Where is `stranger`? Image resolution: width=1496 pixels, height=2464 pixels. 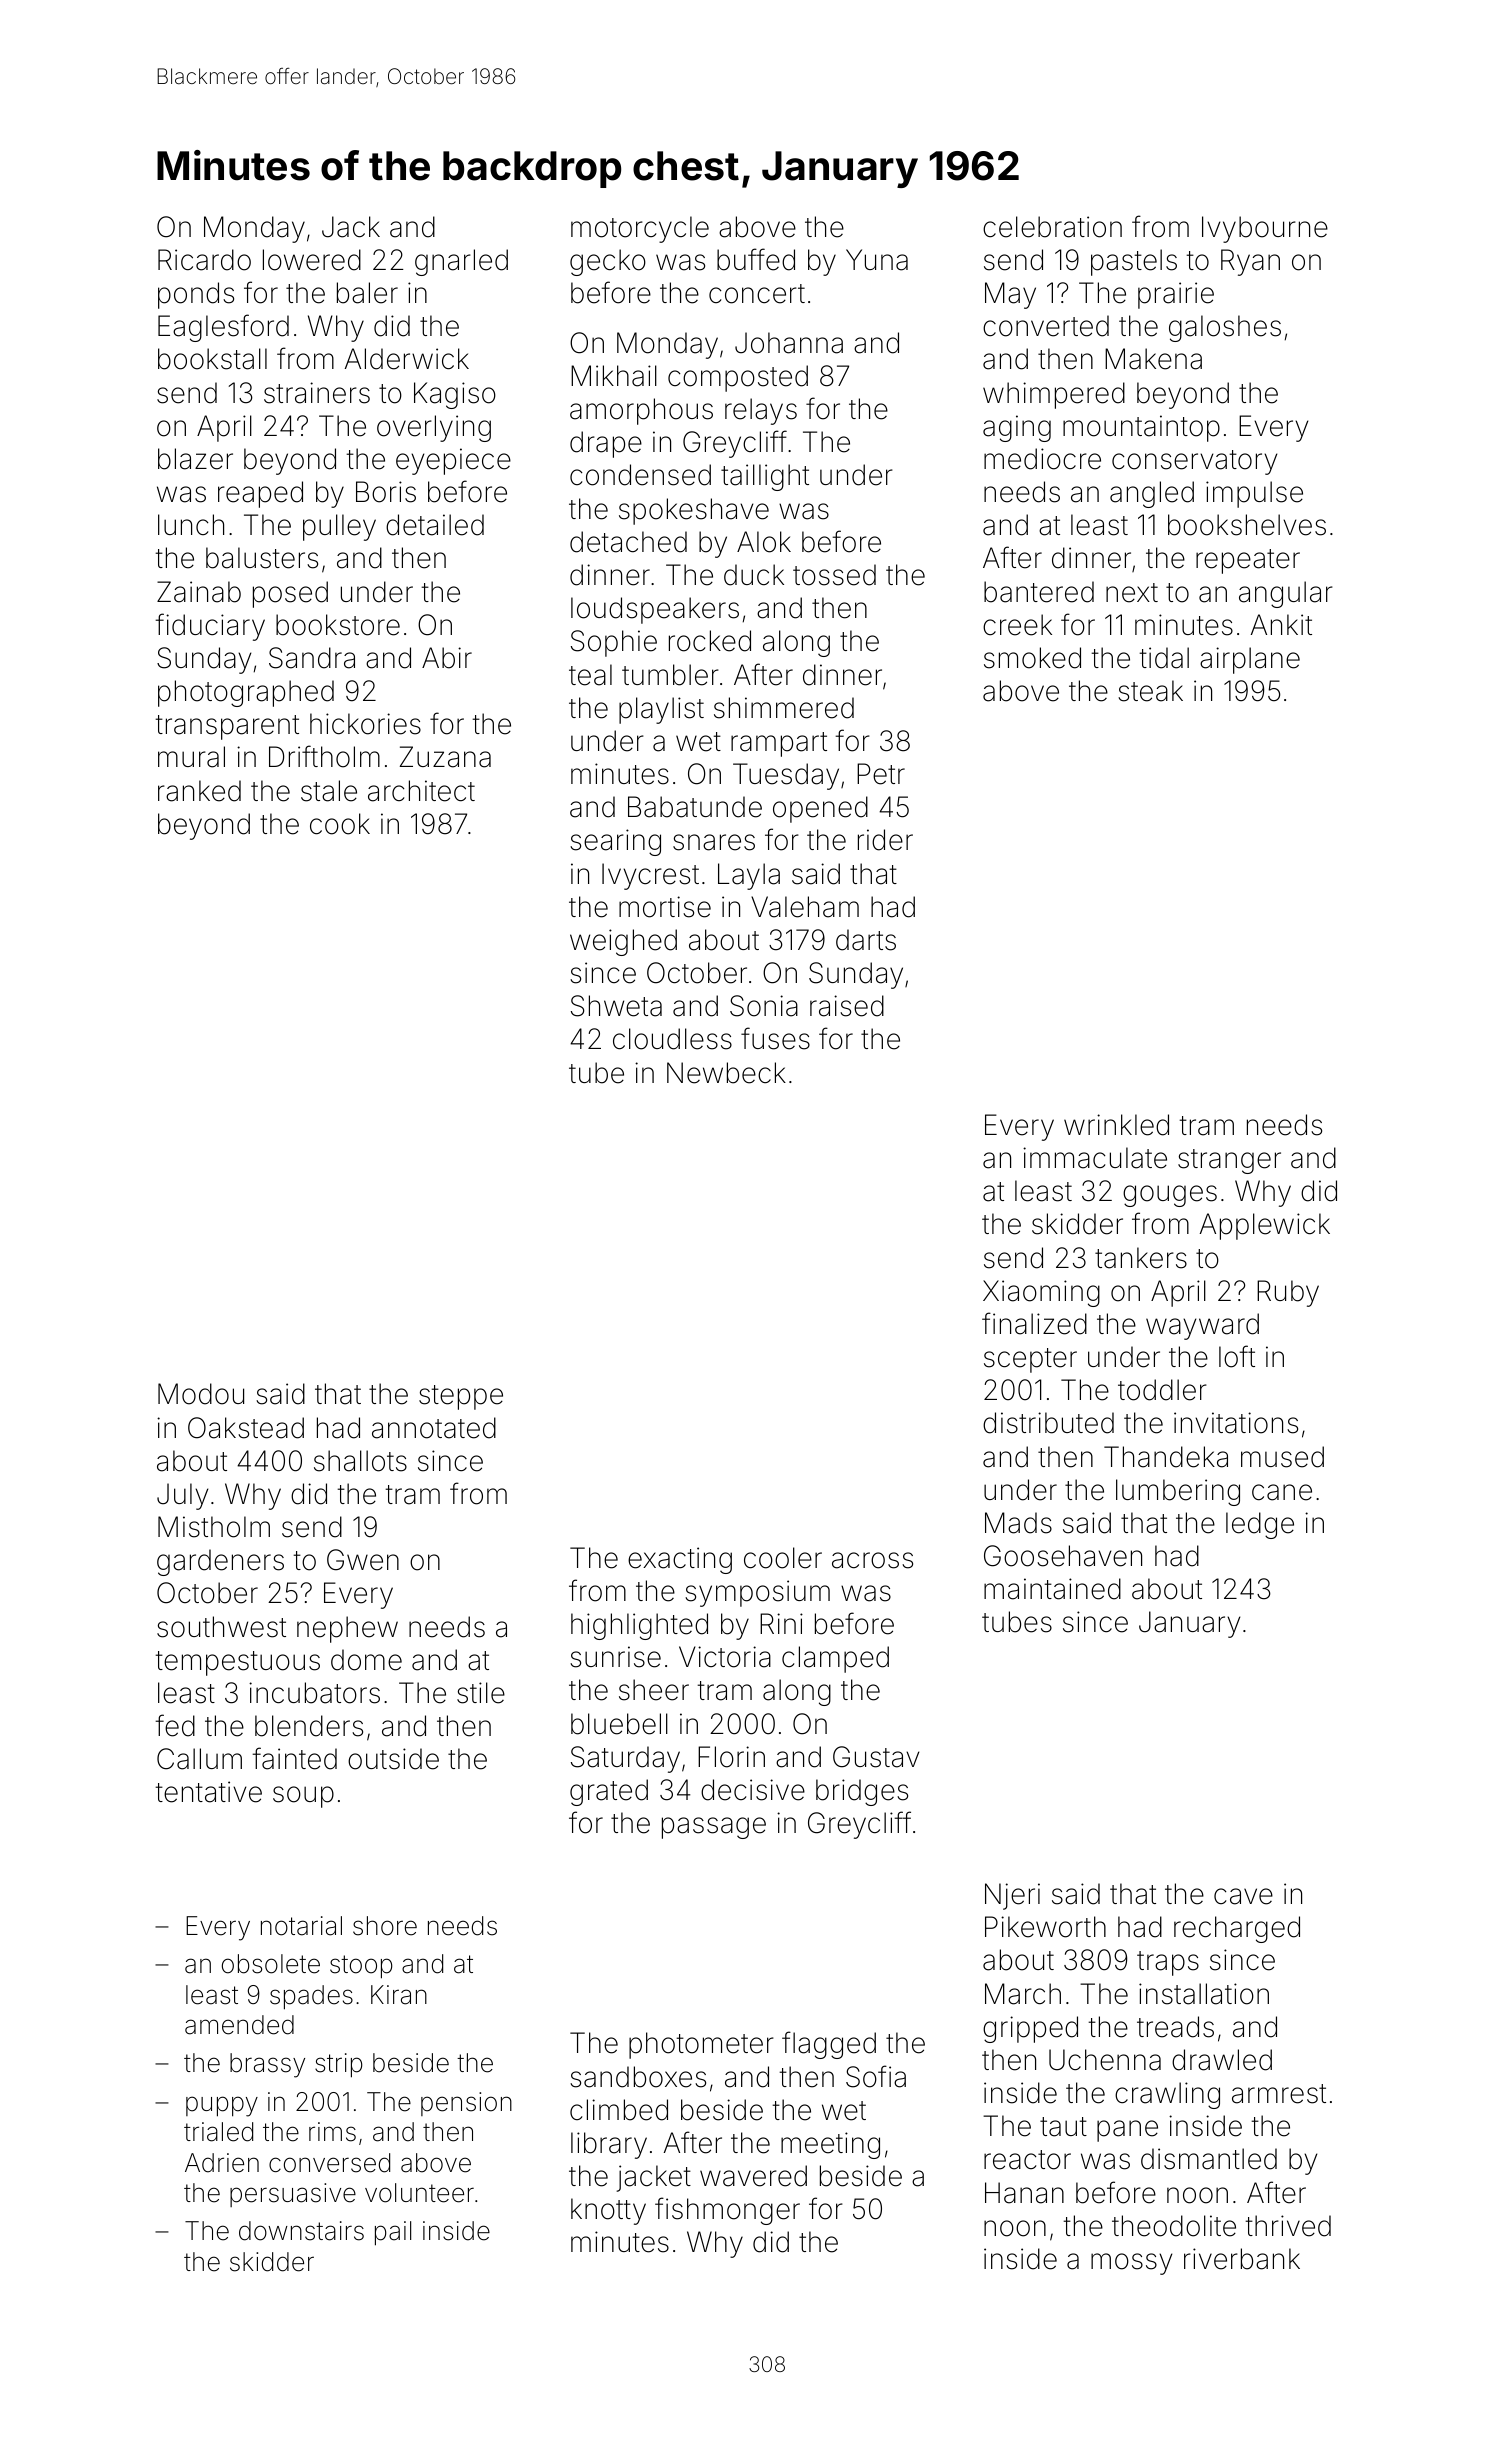 stranger is located at coordinates (1229, 1161).
